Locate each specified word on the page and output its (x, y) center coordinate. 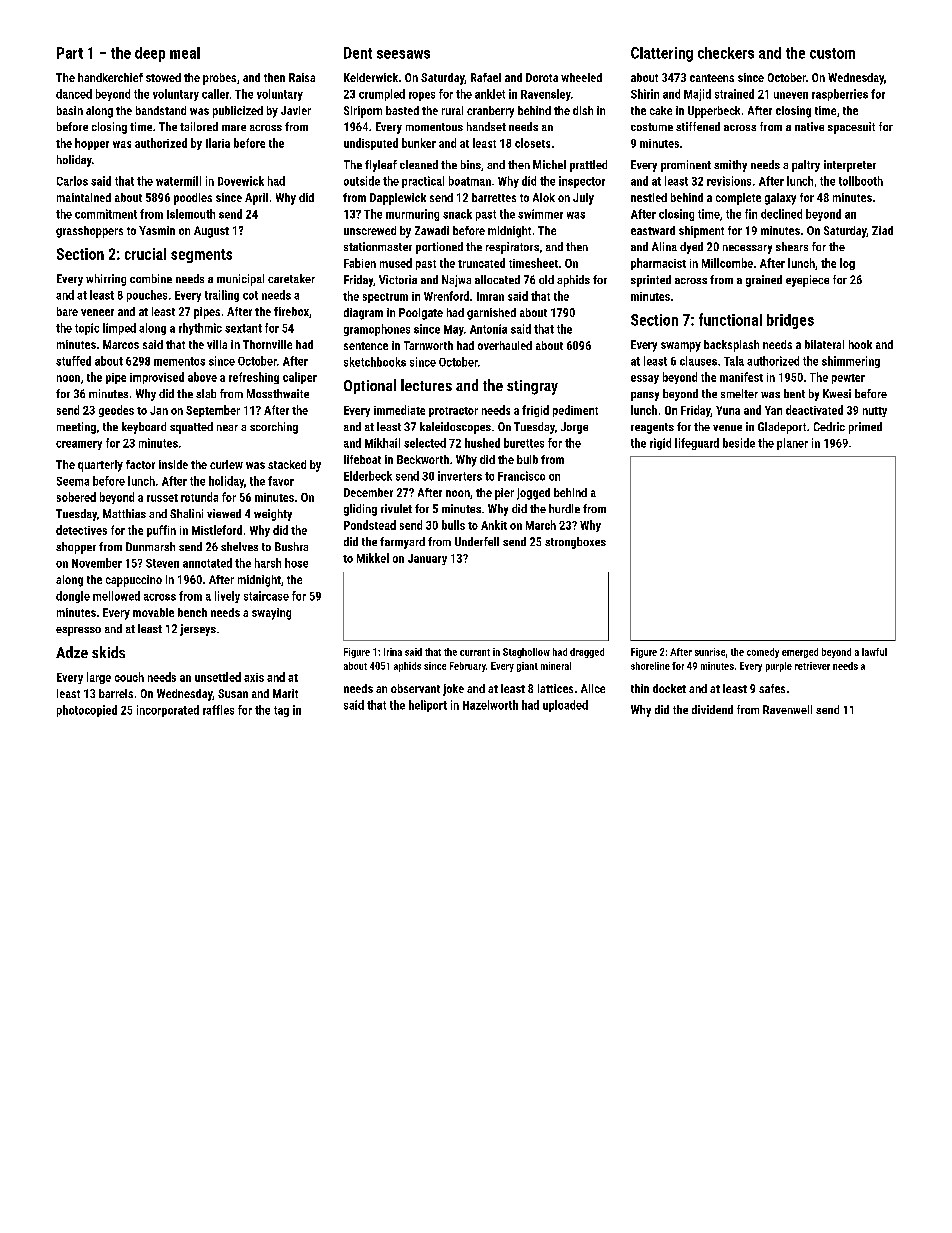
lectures (426, 385)
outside (362, 181)
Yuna (728, 410)
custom (832, 53)
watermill (178, 181)
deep (150, 54)
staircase (266, 596)
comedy (763, 653)
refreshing (254, 378)
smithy (730, 166)
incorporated (168, 711)
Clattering (662, 54)
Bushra (291, 546)
